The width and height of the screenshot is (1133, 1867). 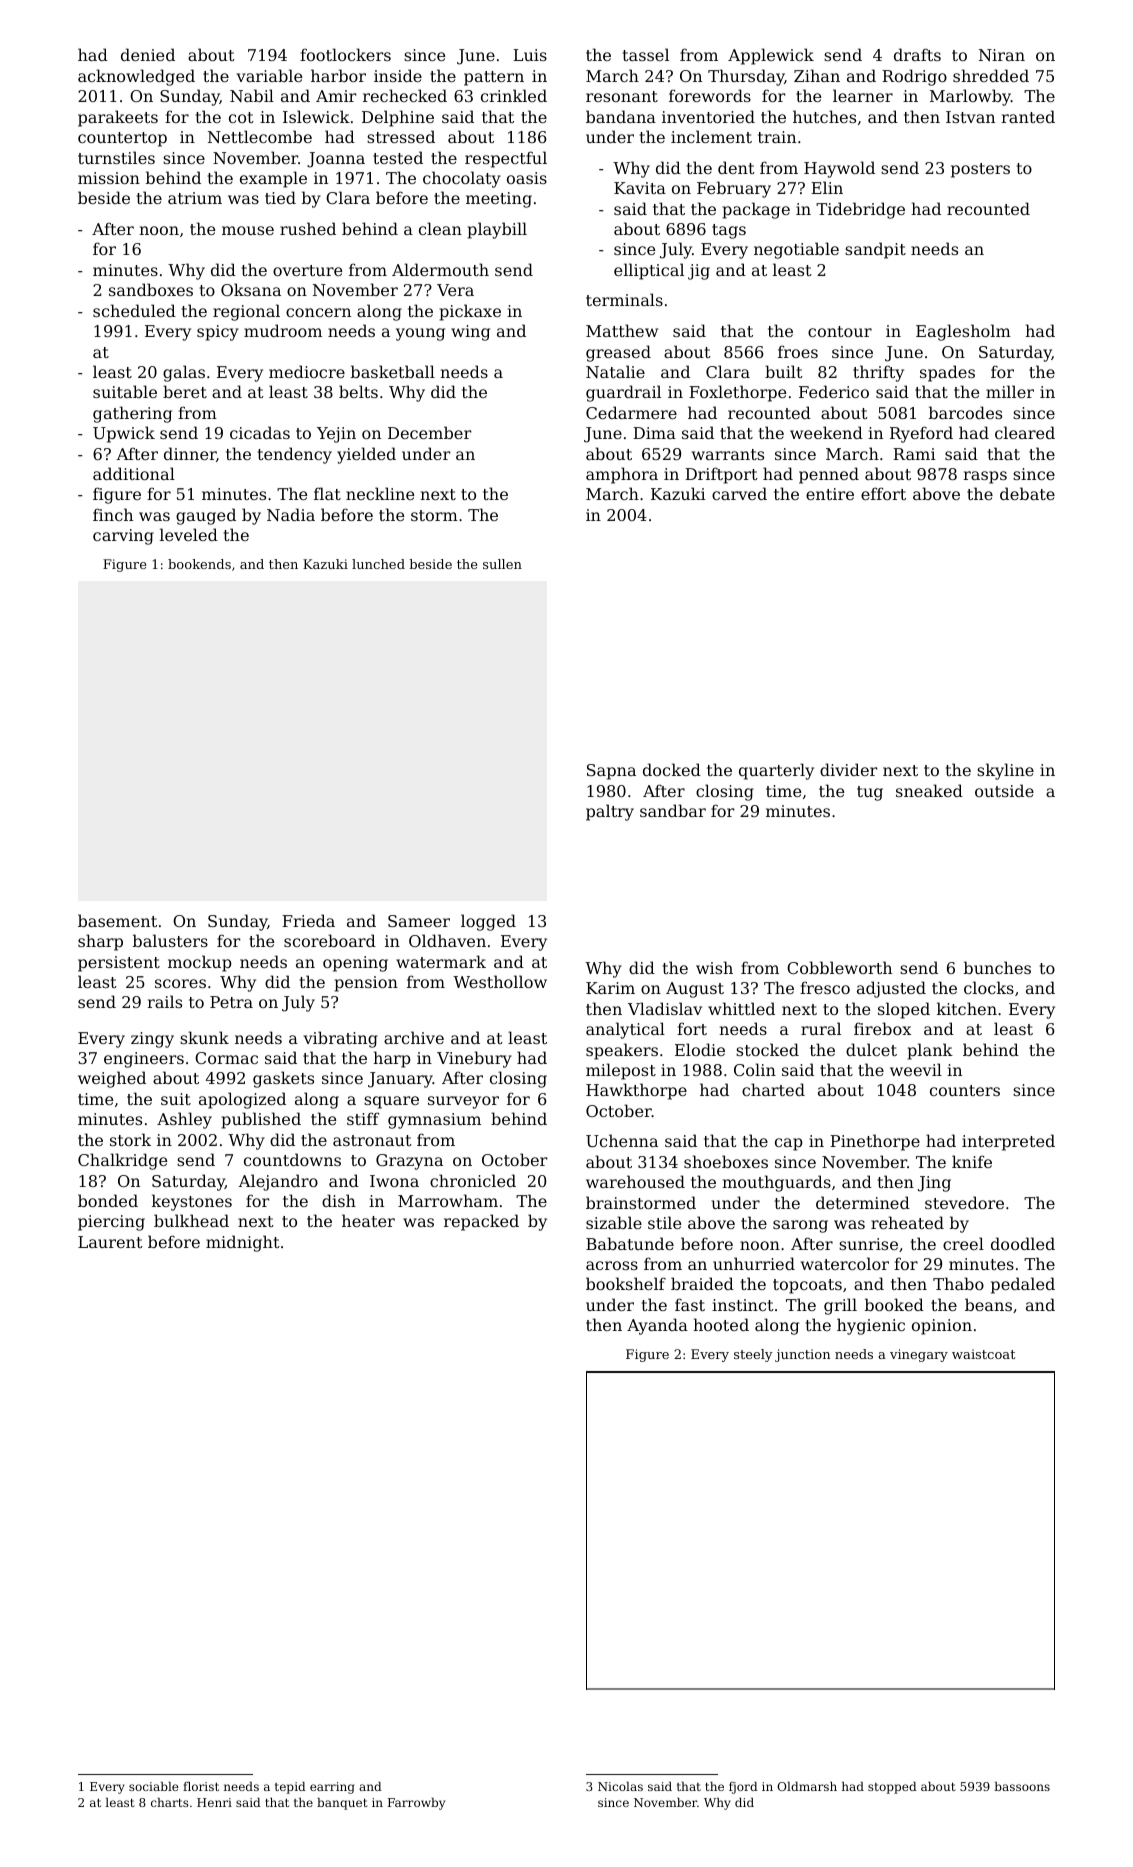 I want to click on wish, so click(x=714, y=967).
